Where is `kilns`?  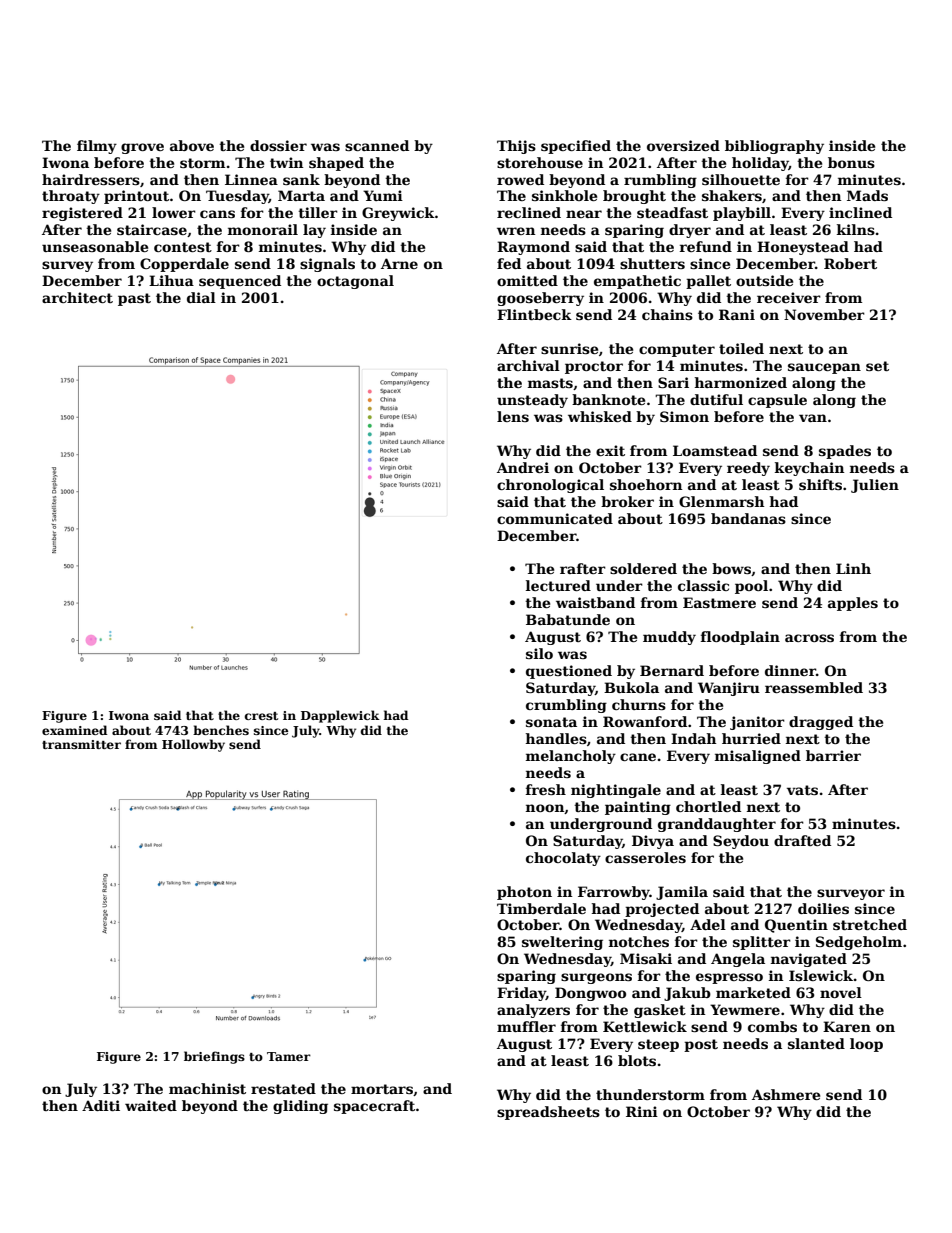
kilns is located at coordinates (856, 229).
